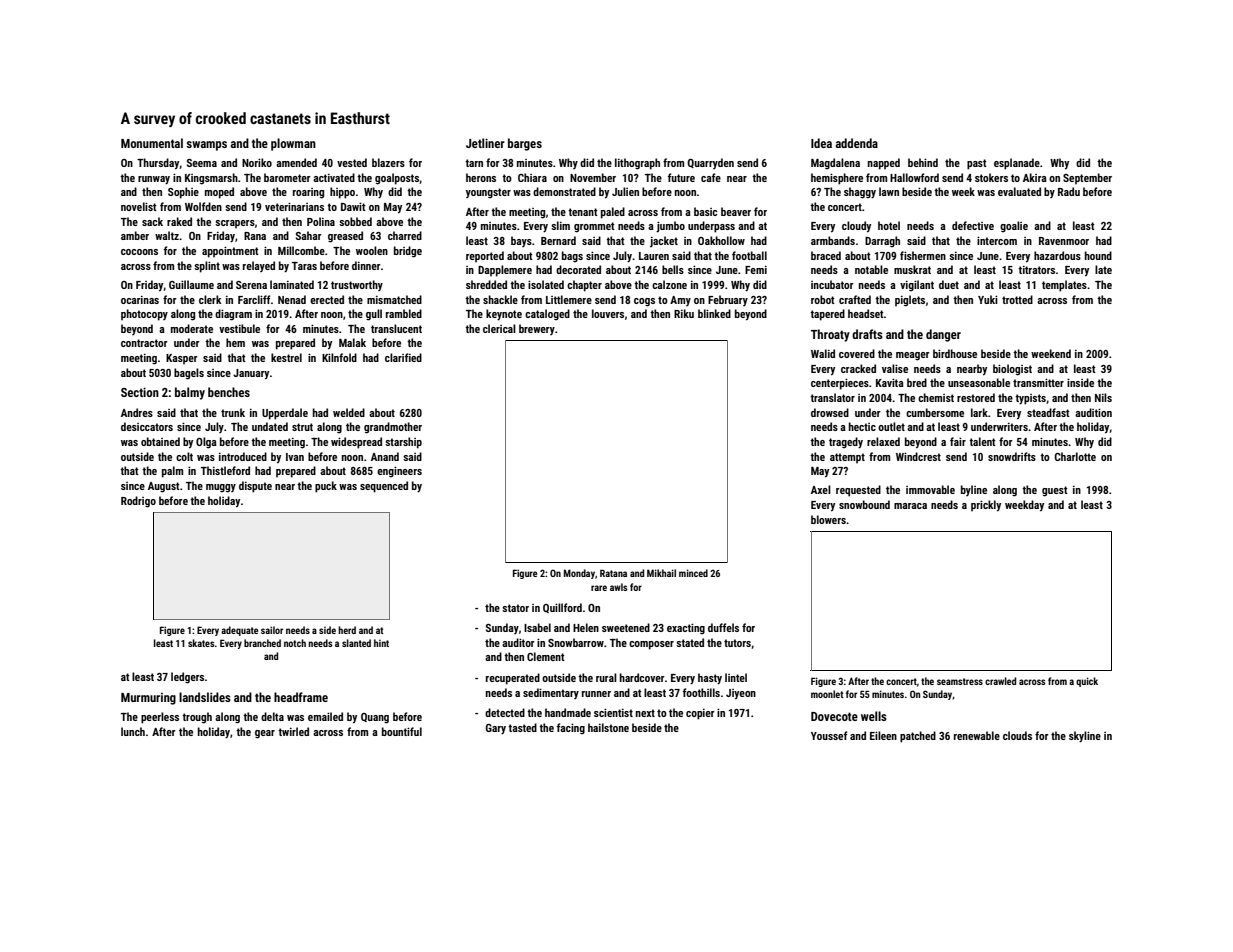  I want to click on headframe, so click(301, 697).
